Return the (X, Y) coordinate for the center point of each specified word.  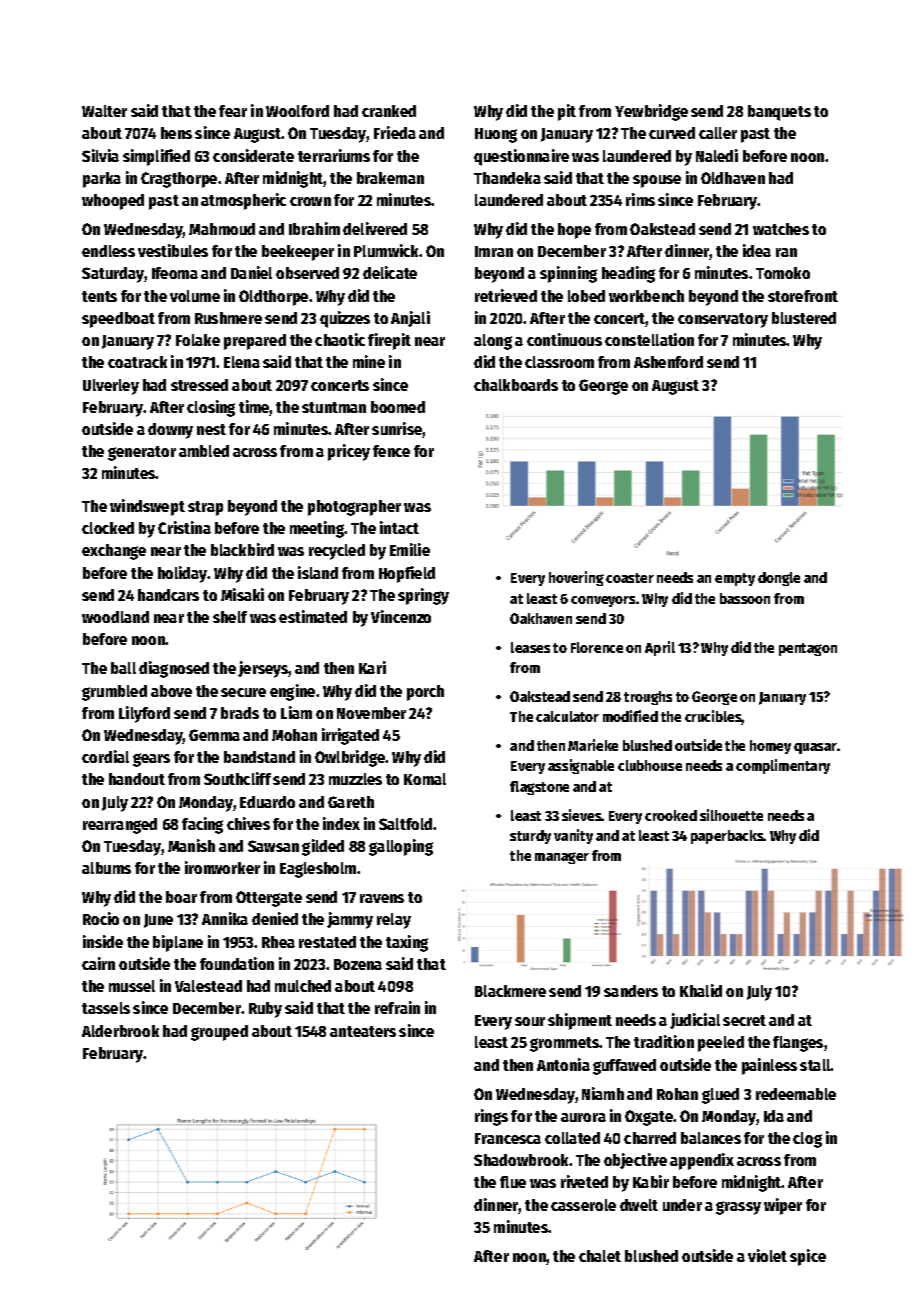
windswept (147, 507)
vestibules (173, 250)
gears (151, 760)
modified (630, 716)
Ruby (265, 1010)
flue (513, 1182)
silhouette (731, 815)
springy (423, 596)
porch (425, 693)
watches (781, 229)
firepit (389, 341)
